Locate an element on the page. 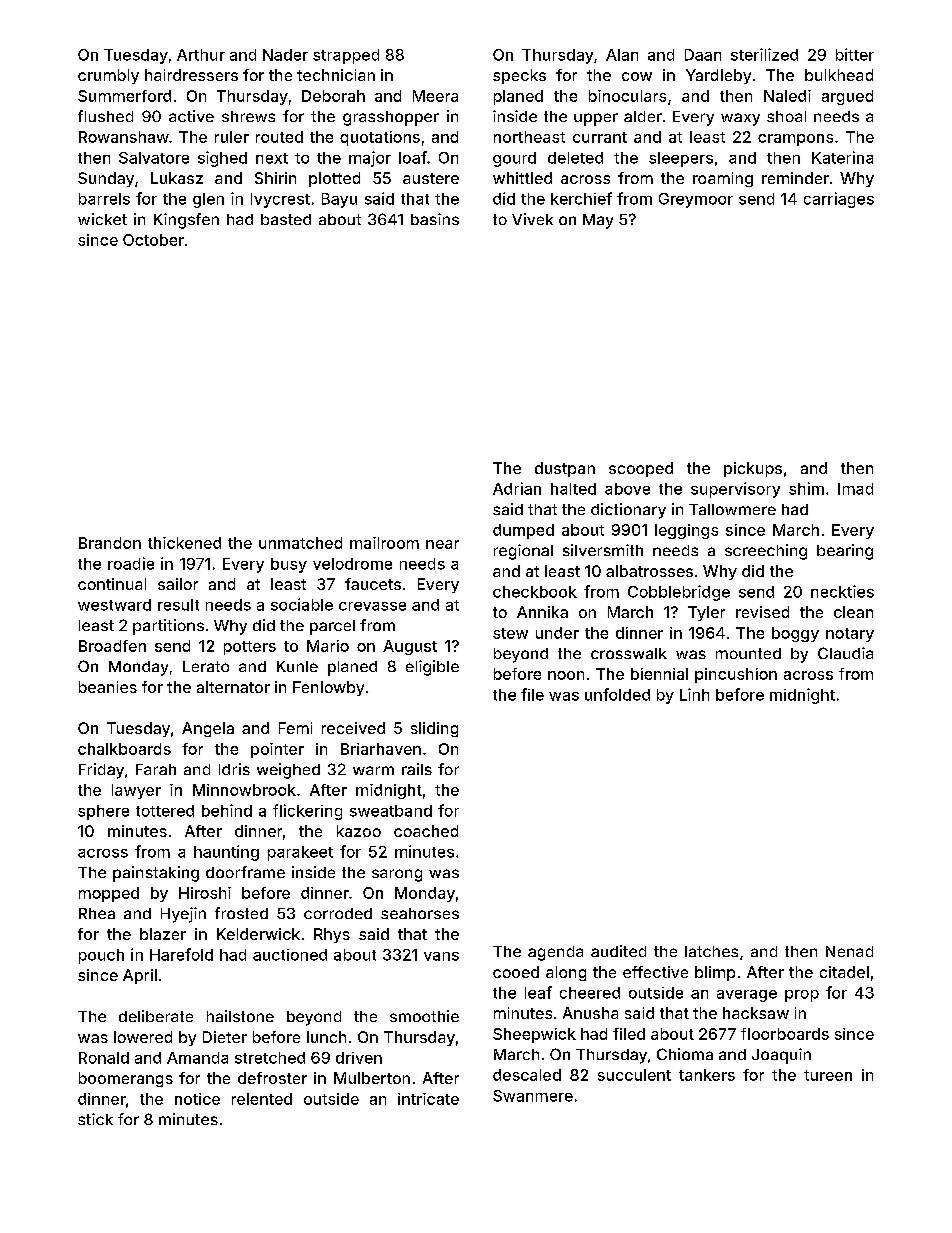 The height and width of the image is (1233, 952). scooped is located at coordinates (641, 469).
